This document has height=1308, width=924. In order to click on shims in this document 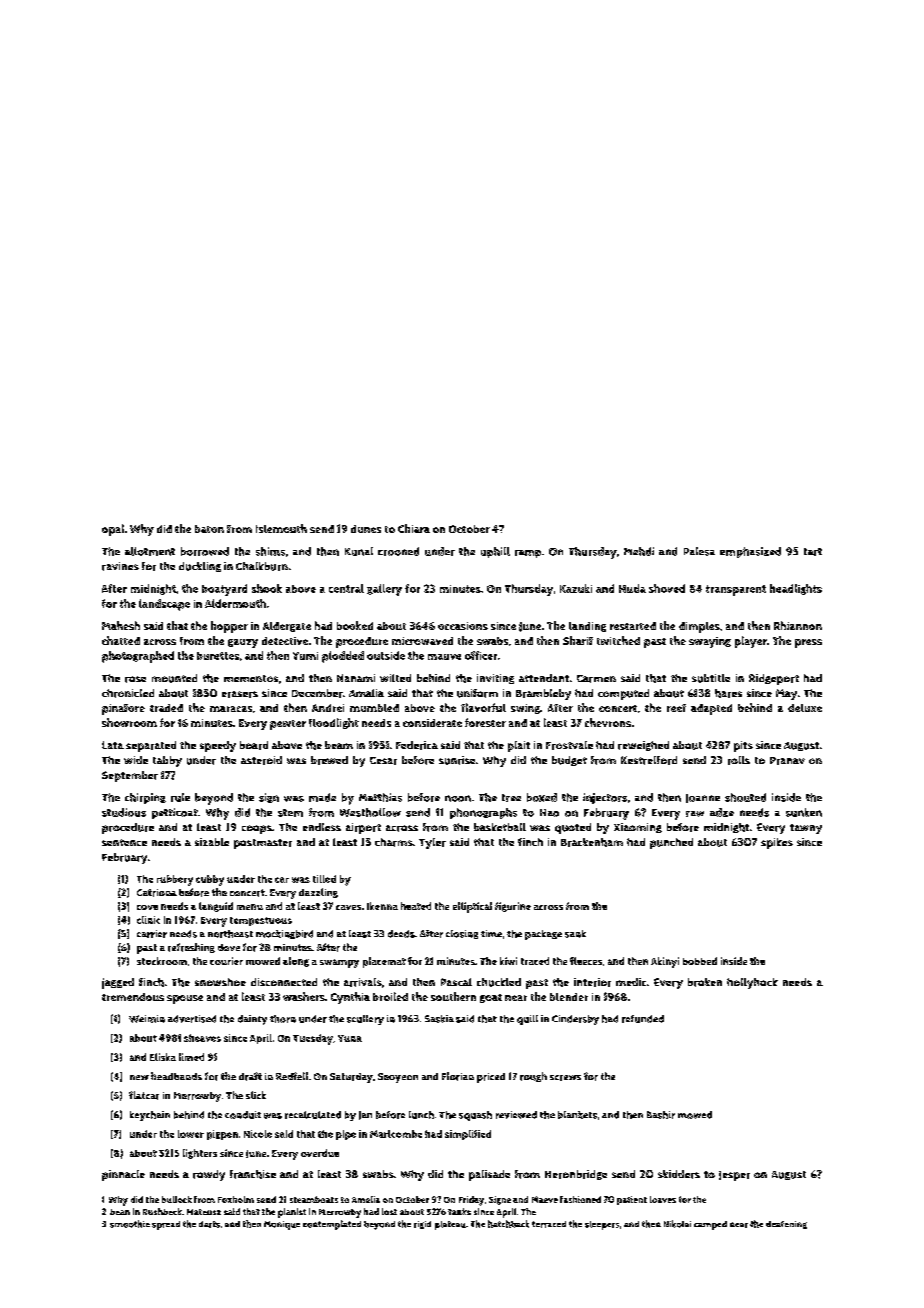, I will do `click(270, 551)`.
